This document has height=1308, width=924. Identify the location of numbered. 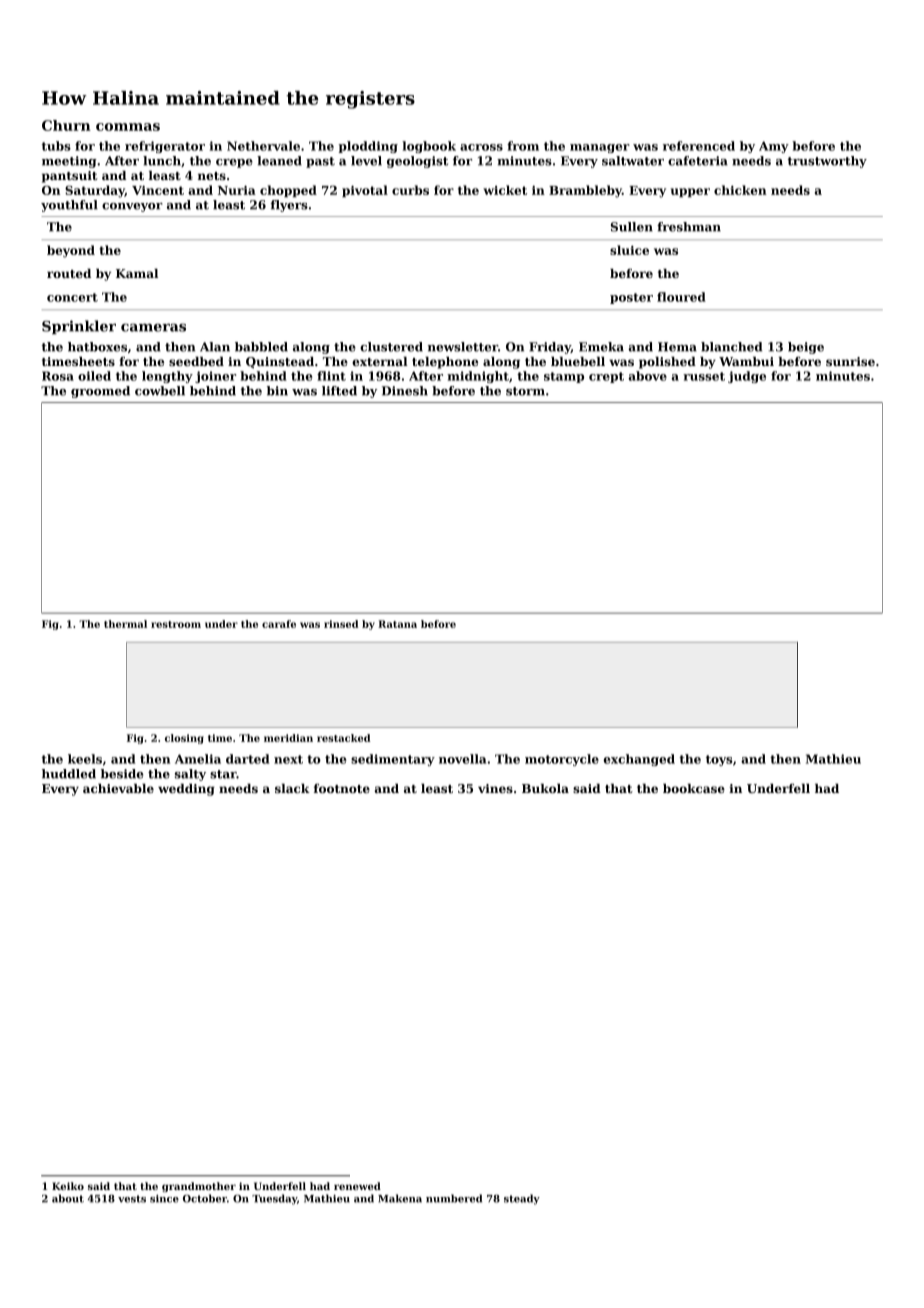
(454, 1198).
